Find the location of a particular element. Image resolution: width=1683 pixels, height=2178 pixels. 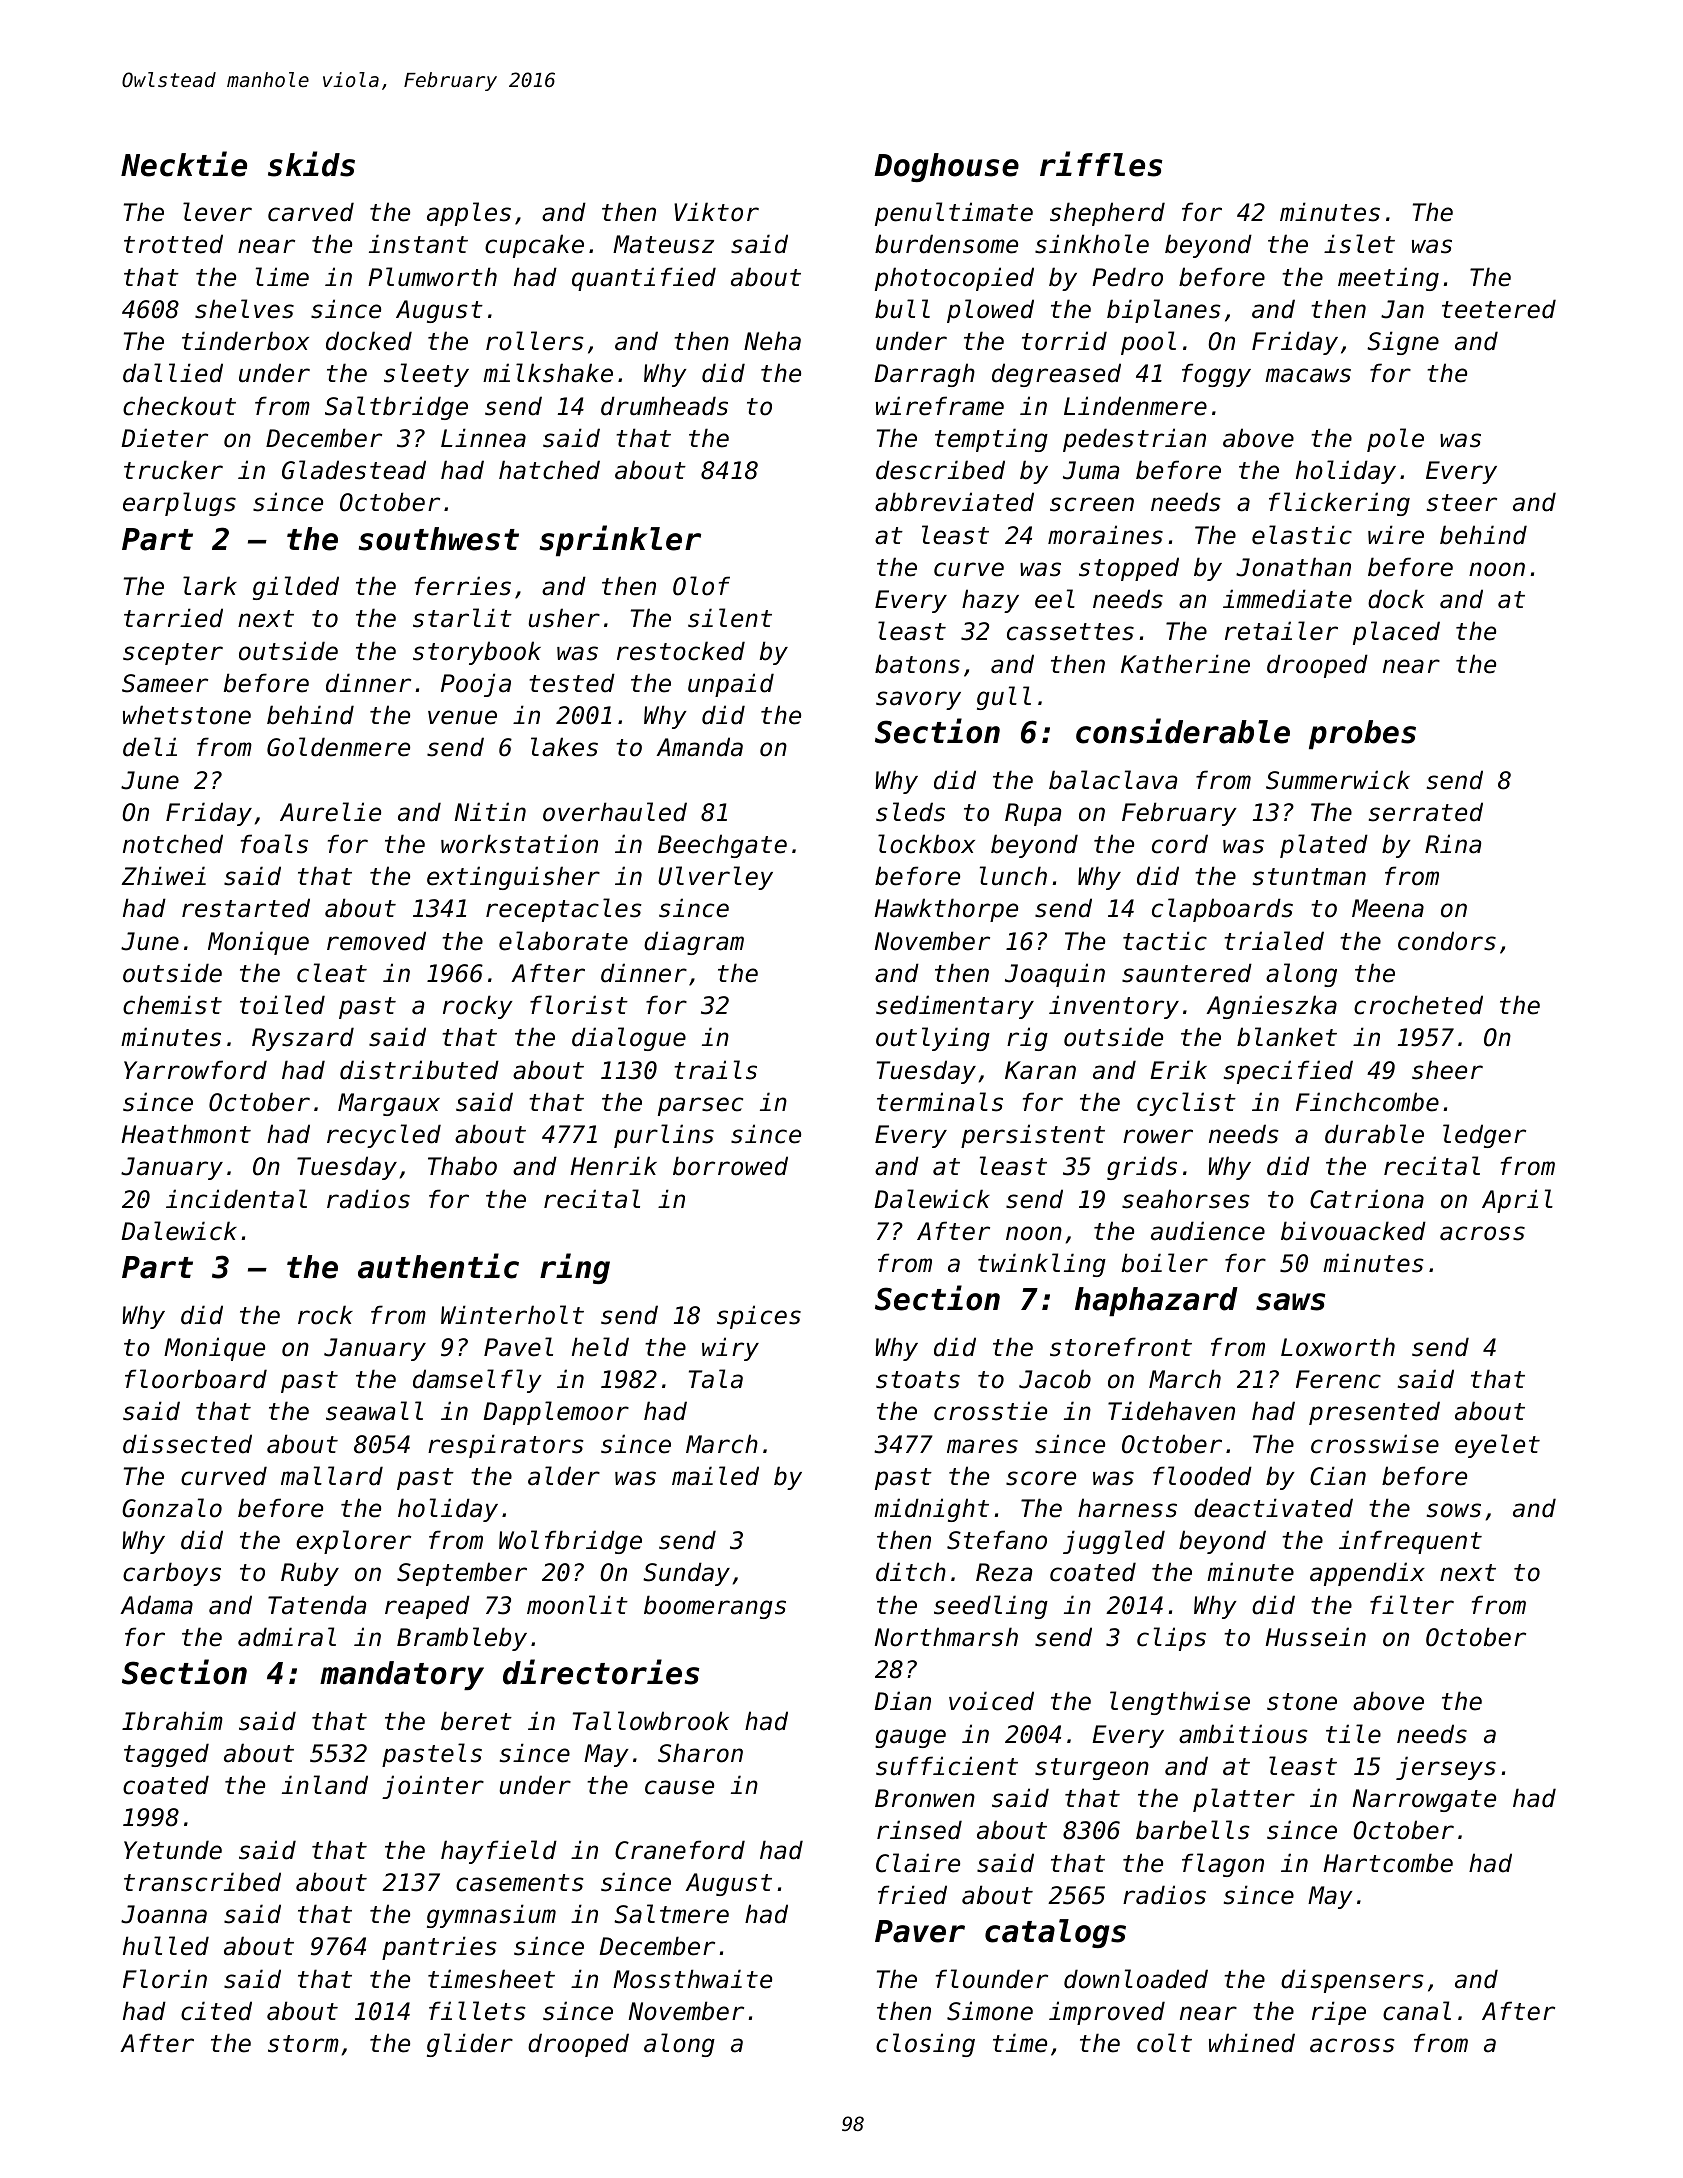

colt is located at coordinates (1164, 2043).
